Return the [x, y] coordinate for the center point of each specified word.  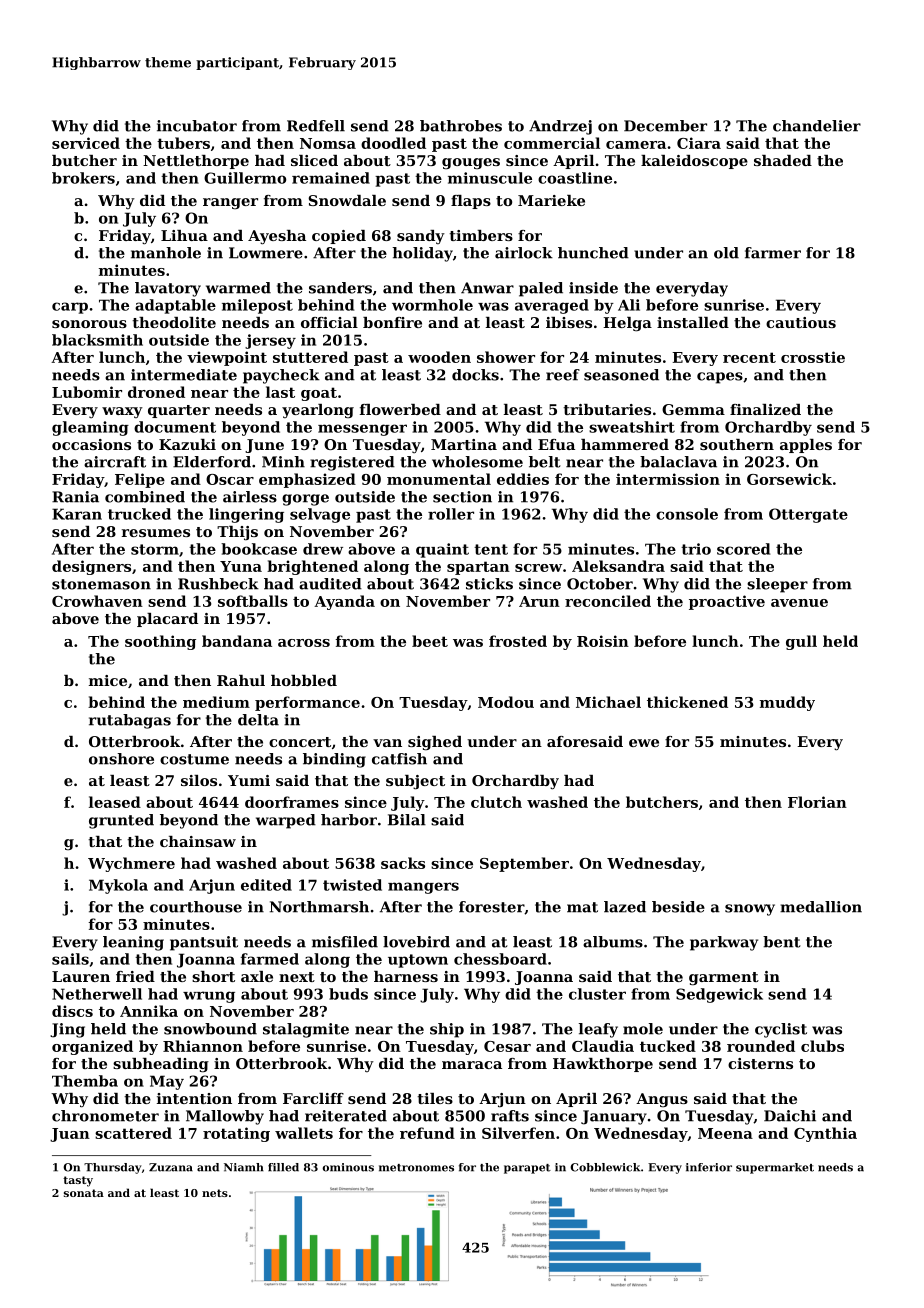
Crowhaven [97, 601]
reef [563, 375]
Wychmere [131, 864]
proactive [727, 602]
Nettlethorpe [196, 162]
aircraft [115, 462]
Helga [627, 324]
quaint [442, 550]
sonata [84, 1193]
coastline [575, 178]
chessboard [500, 959]
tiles [435, 1098]
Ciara [699, 143]
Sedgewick [719, 995]
